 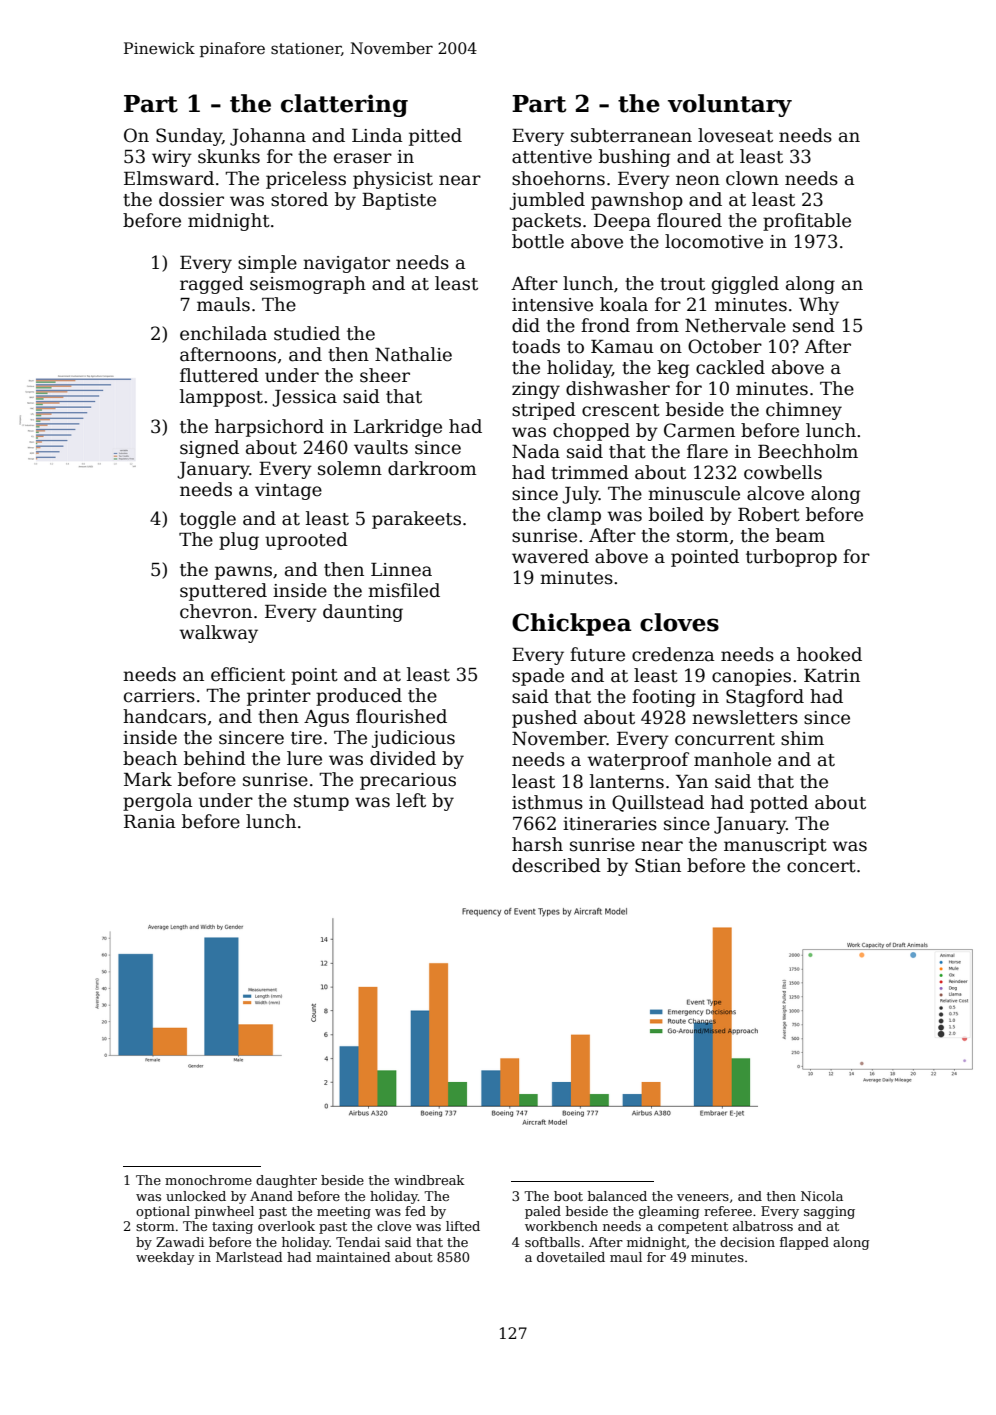 I want to click on attentive, so click(x=552, y=157).
